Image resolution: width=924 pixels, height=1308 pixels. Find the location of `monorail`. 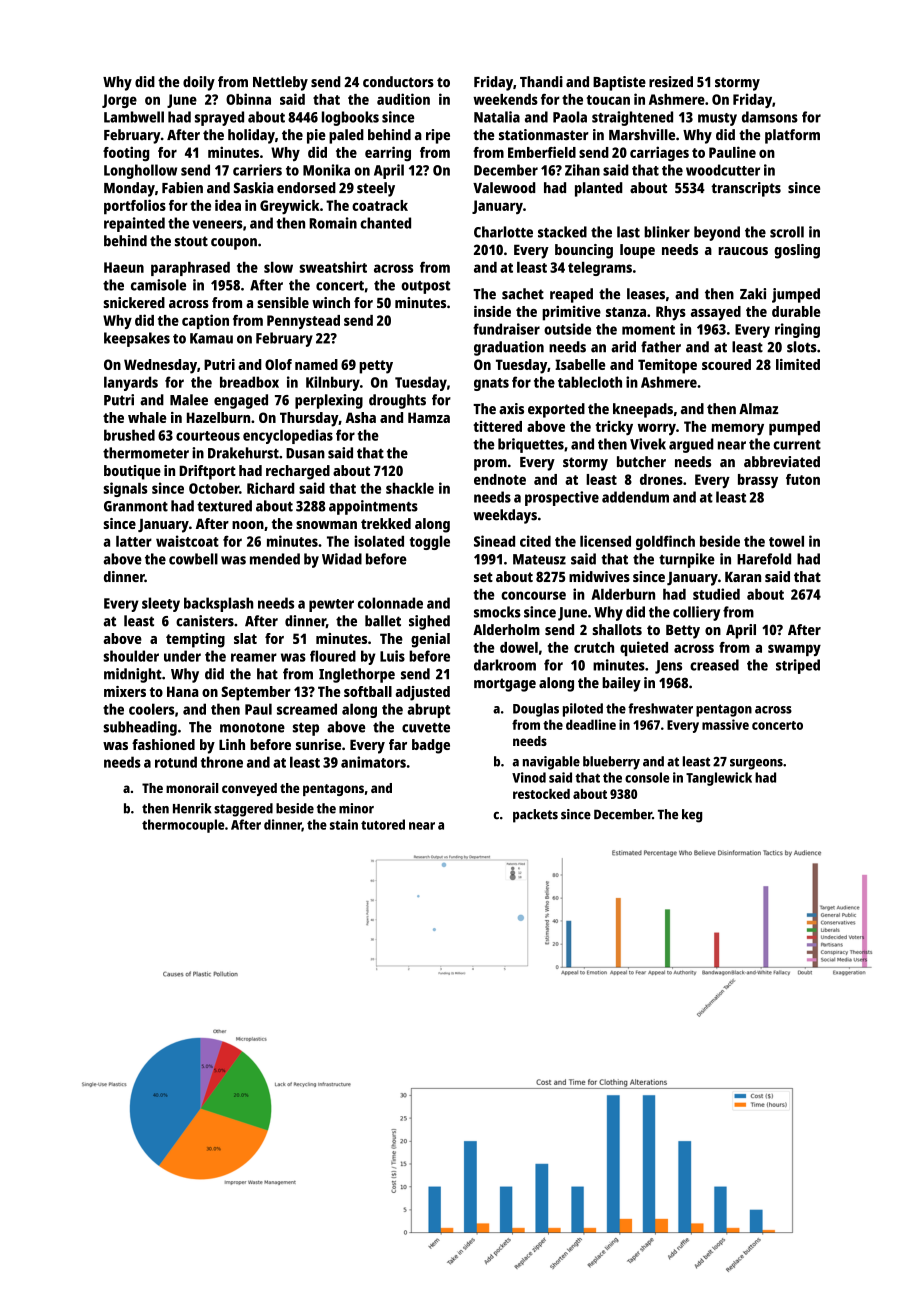

monorail is located at coordinates (192, 788).
